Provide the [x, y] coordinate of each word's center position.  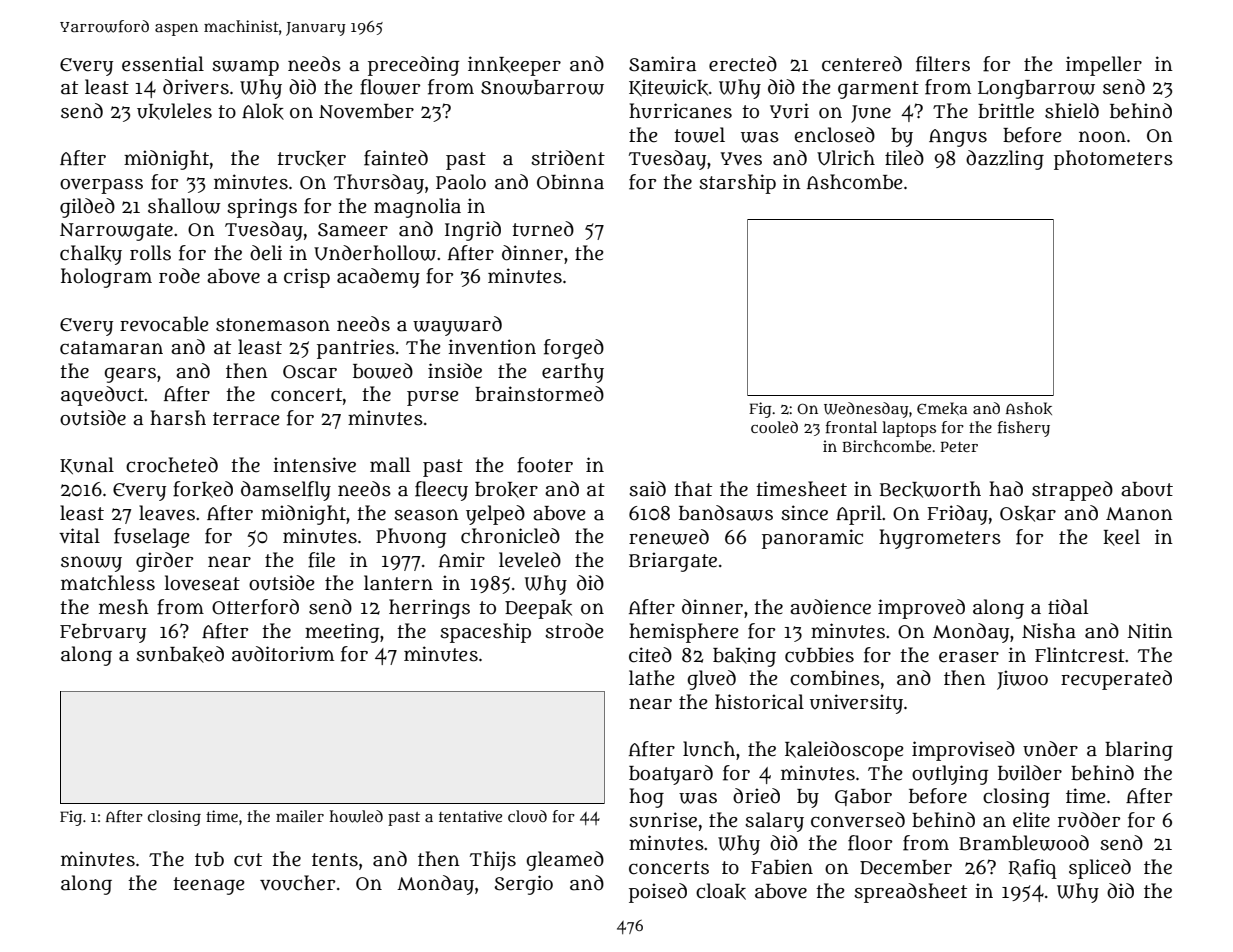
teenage [209, 886]
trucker [311, 159]
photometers [1113, 160]
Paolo [461, 182]
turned [543, 229]
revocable [164, 324]
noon [1102, 137]
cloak [721, 891]
